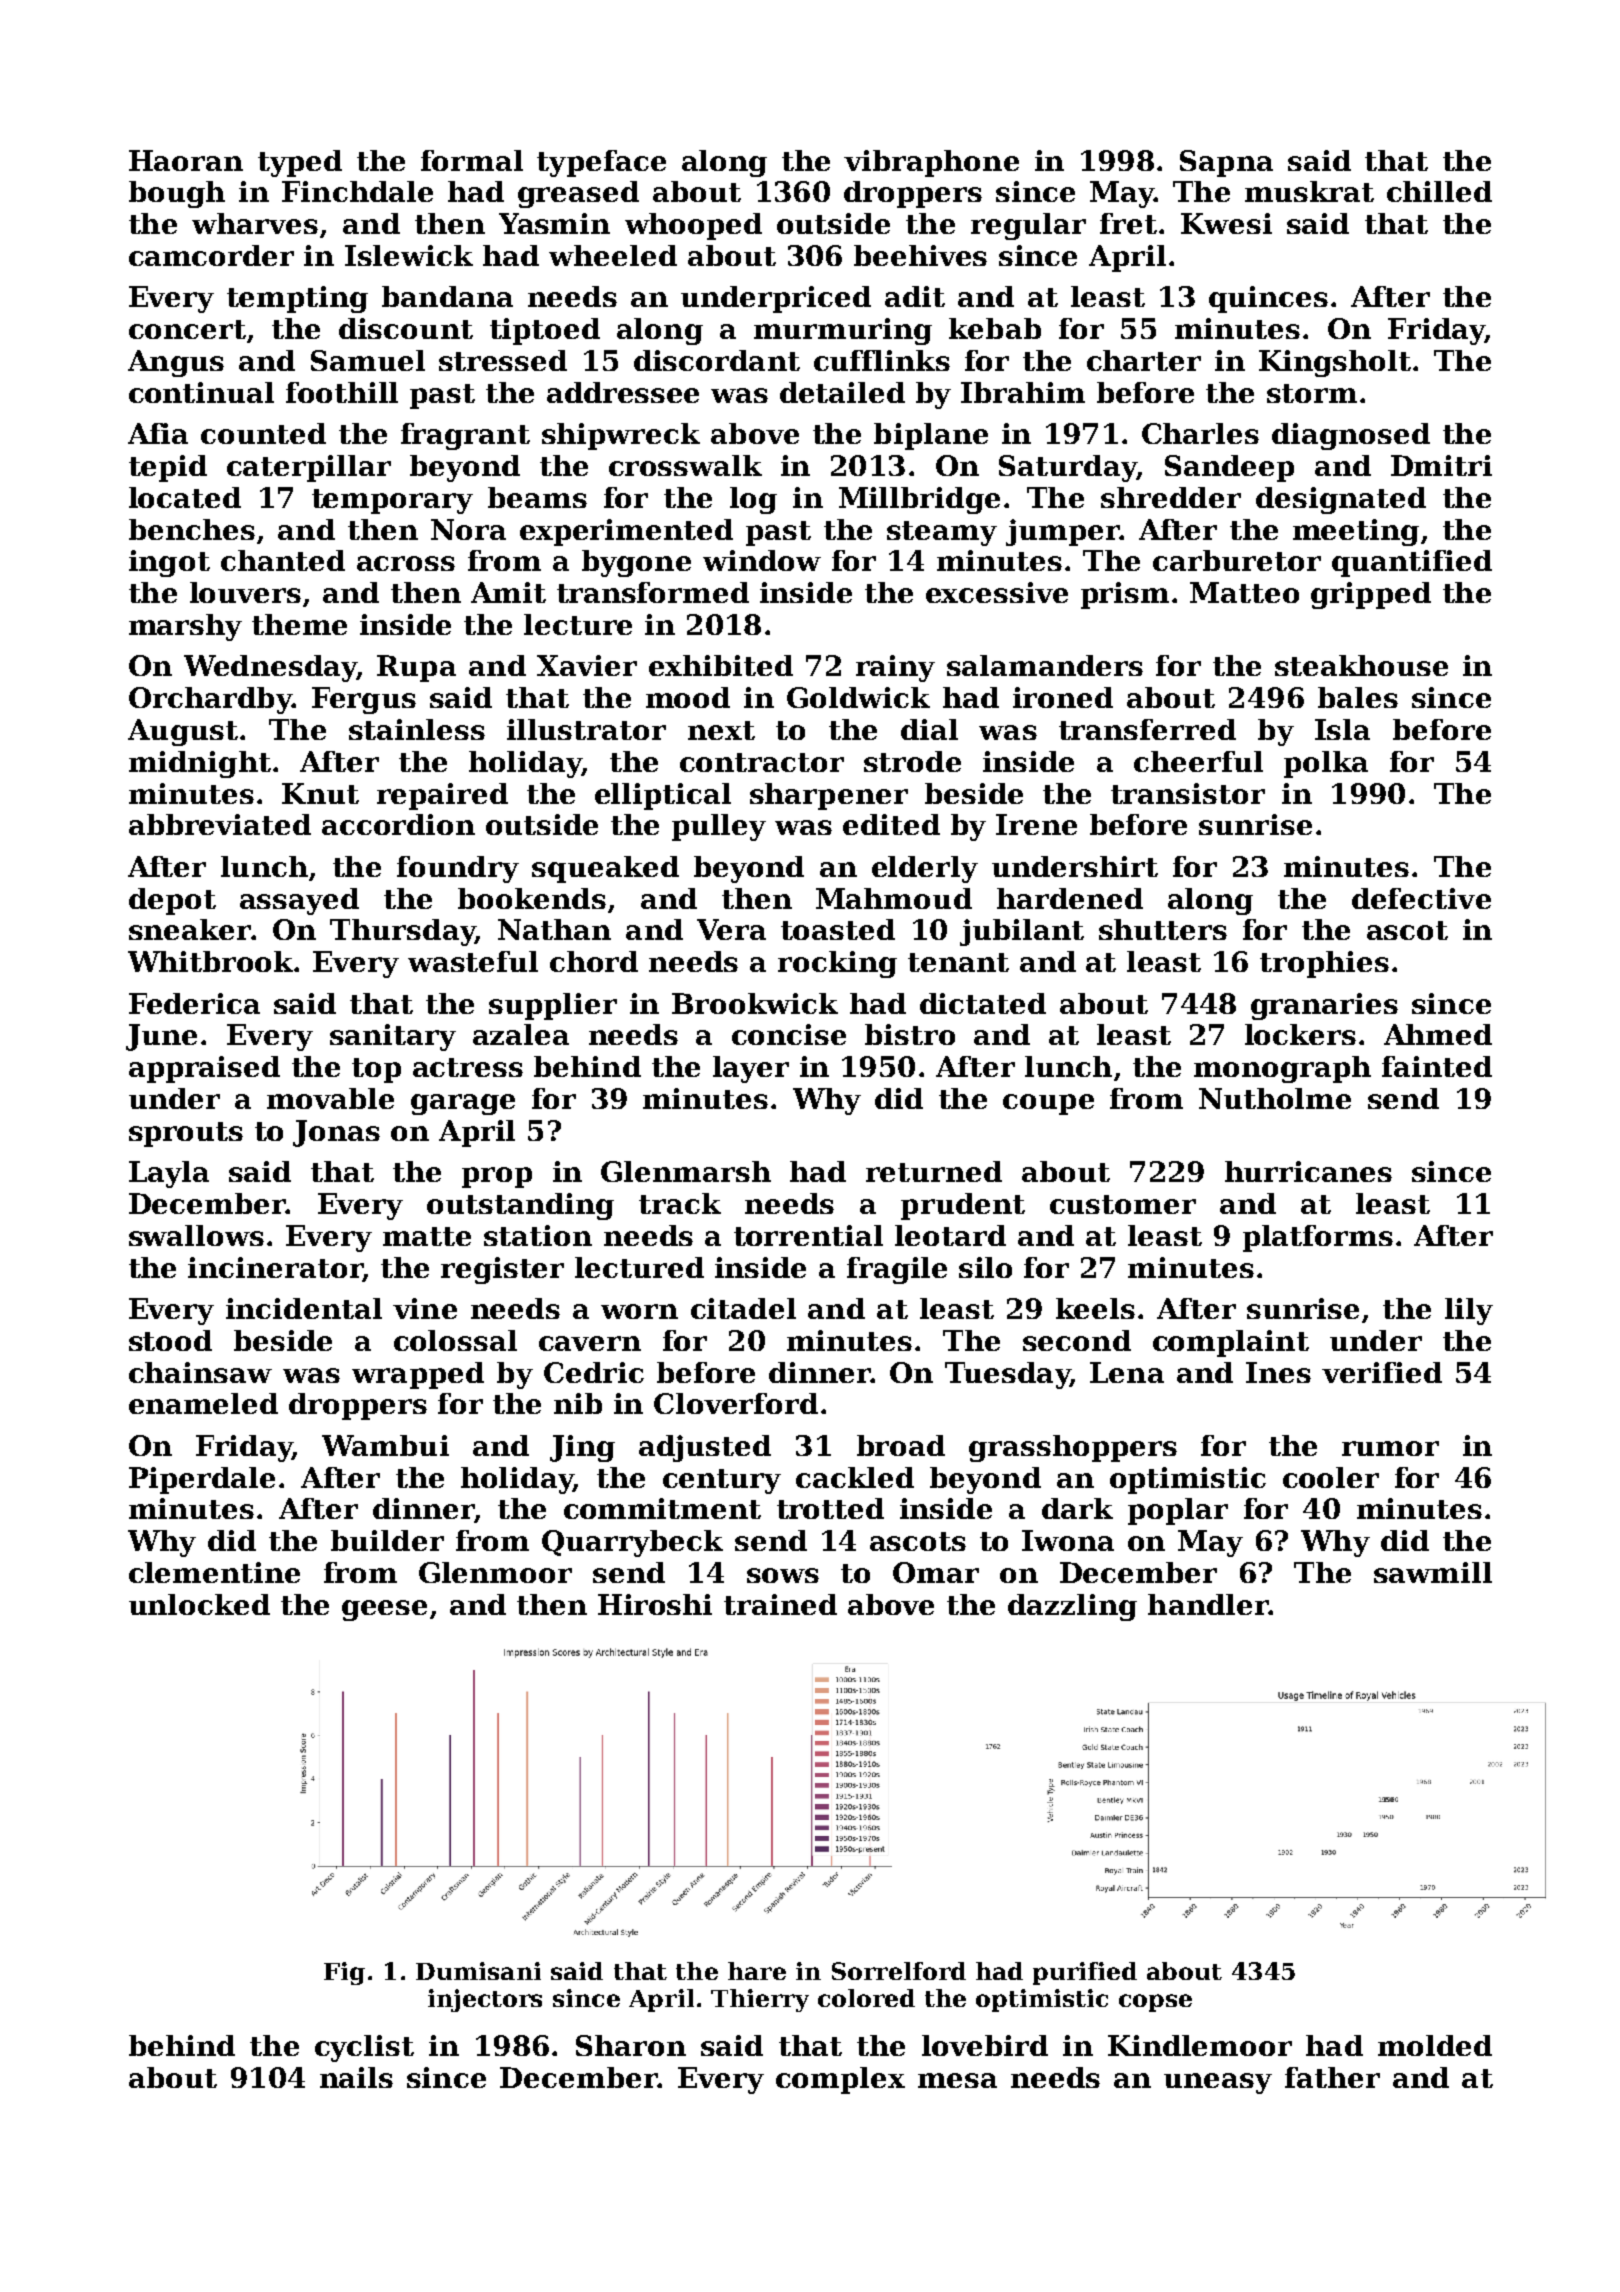  I want to click on nails, so click(356, 2077).
